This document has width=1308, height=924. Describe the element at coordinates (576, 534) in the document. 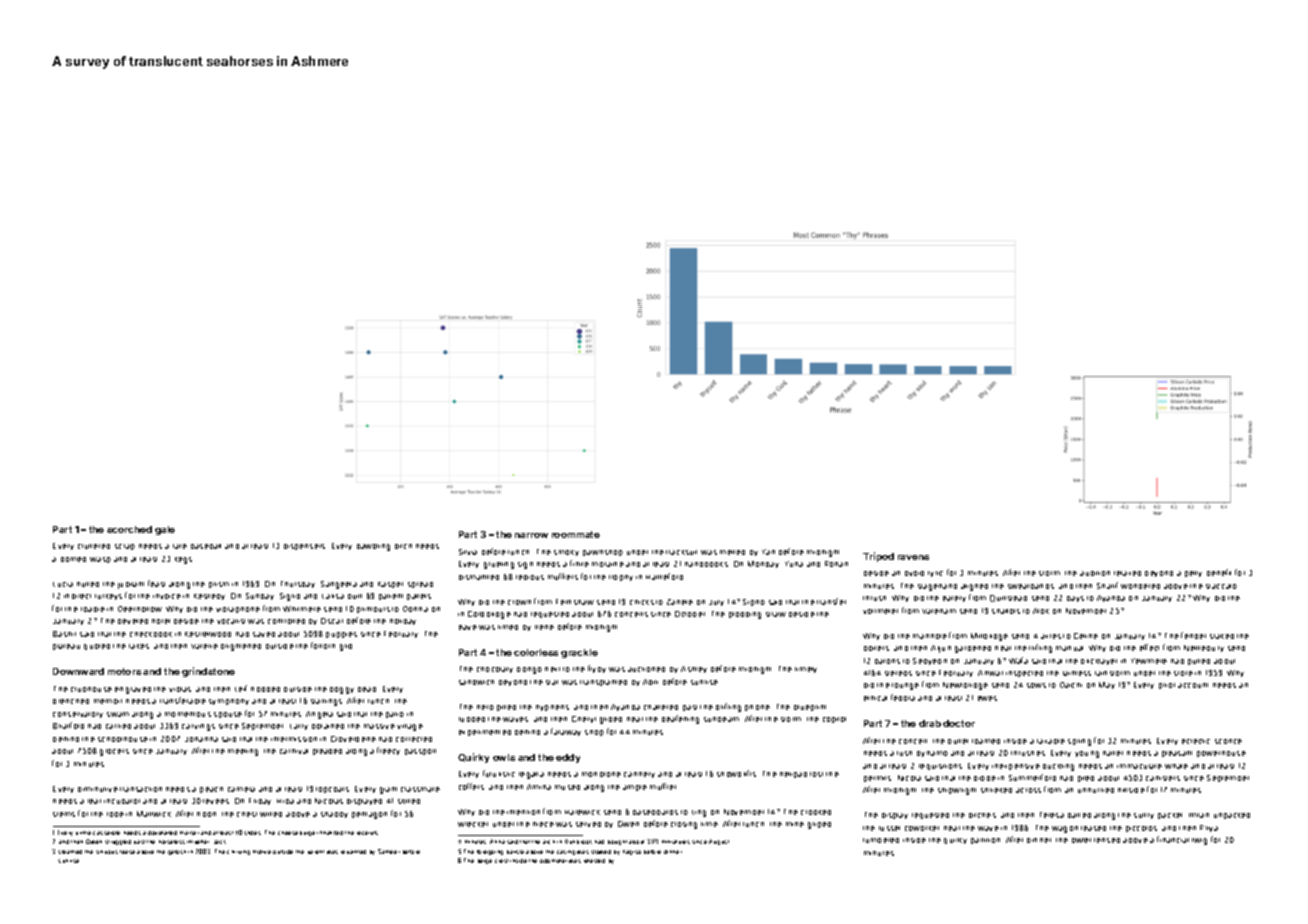

I see `roommate` at that location.
